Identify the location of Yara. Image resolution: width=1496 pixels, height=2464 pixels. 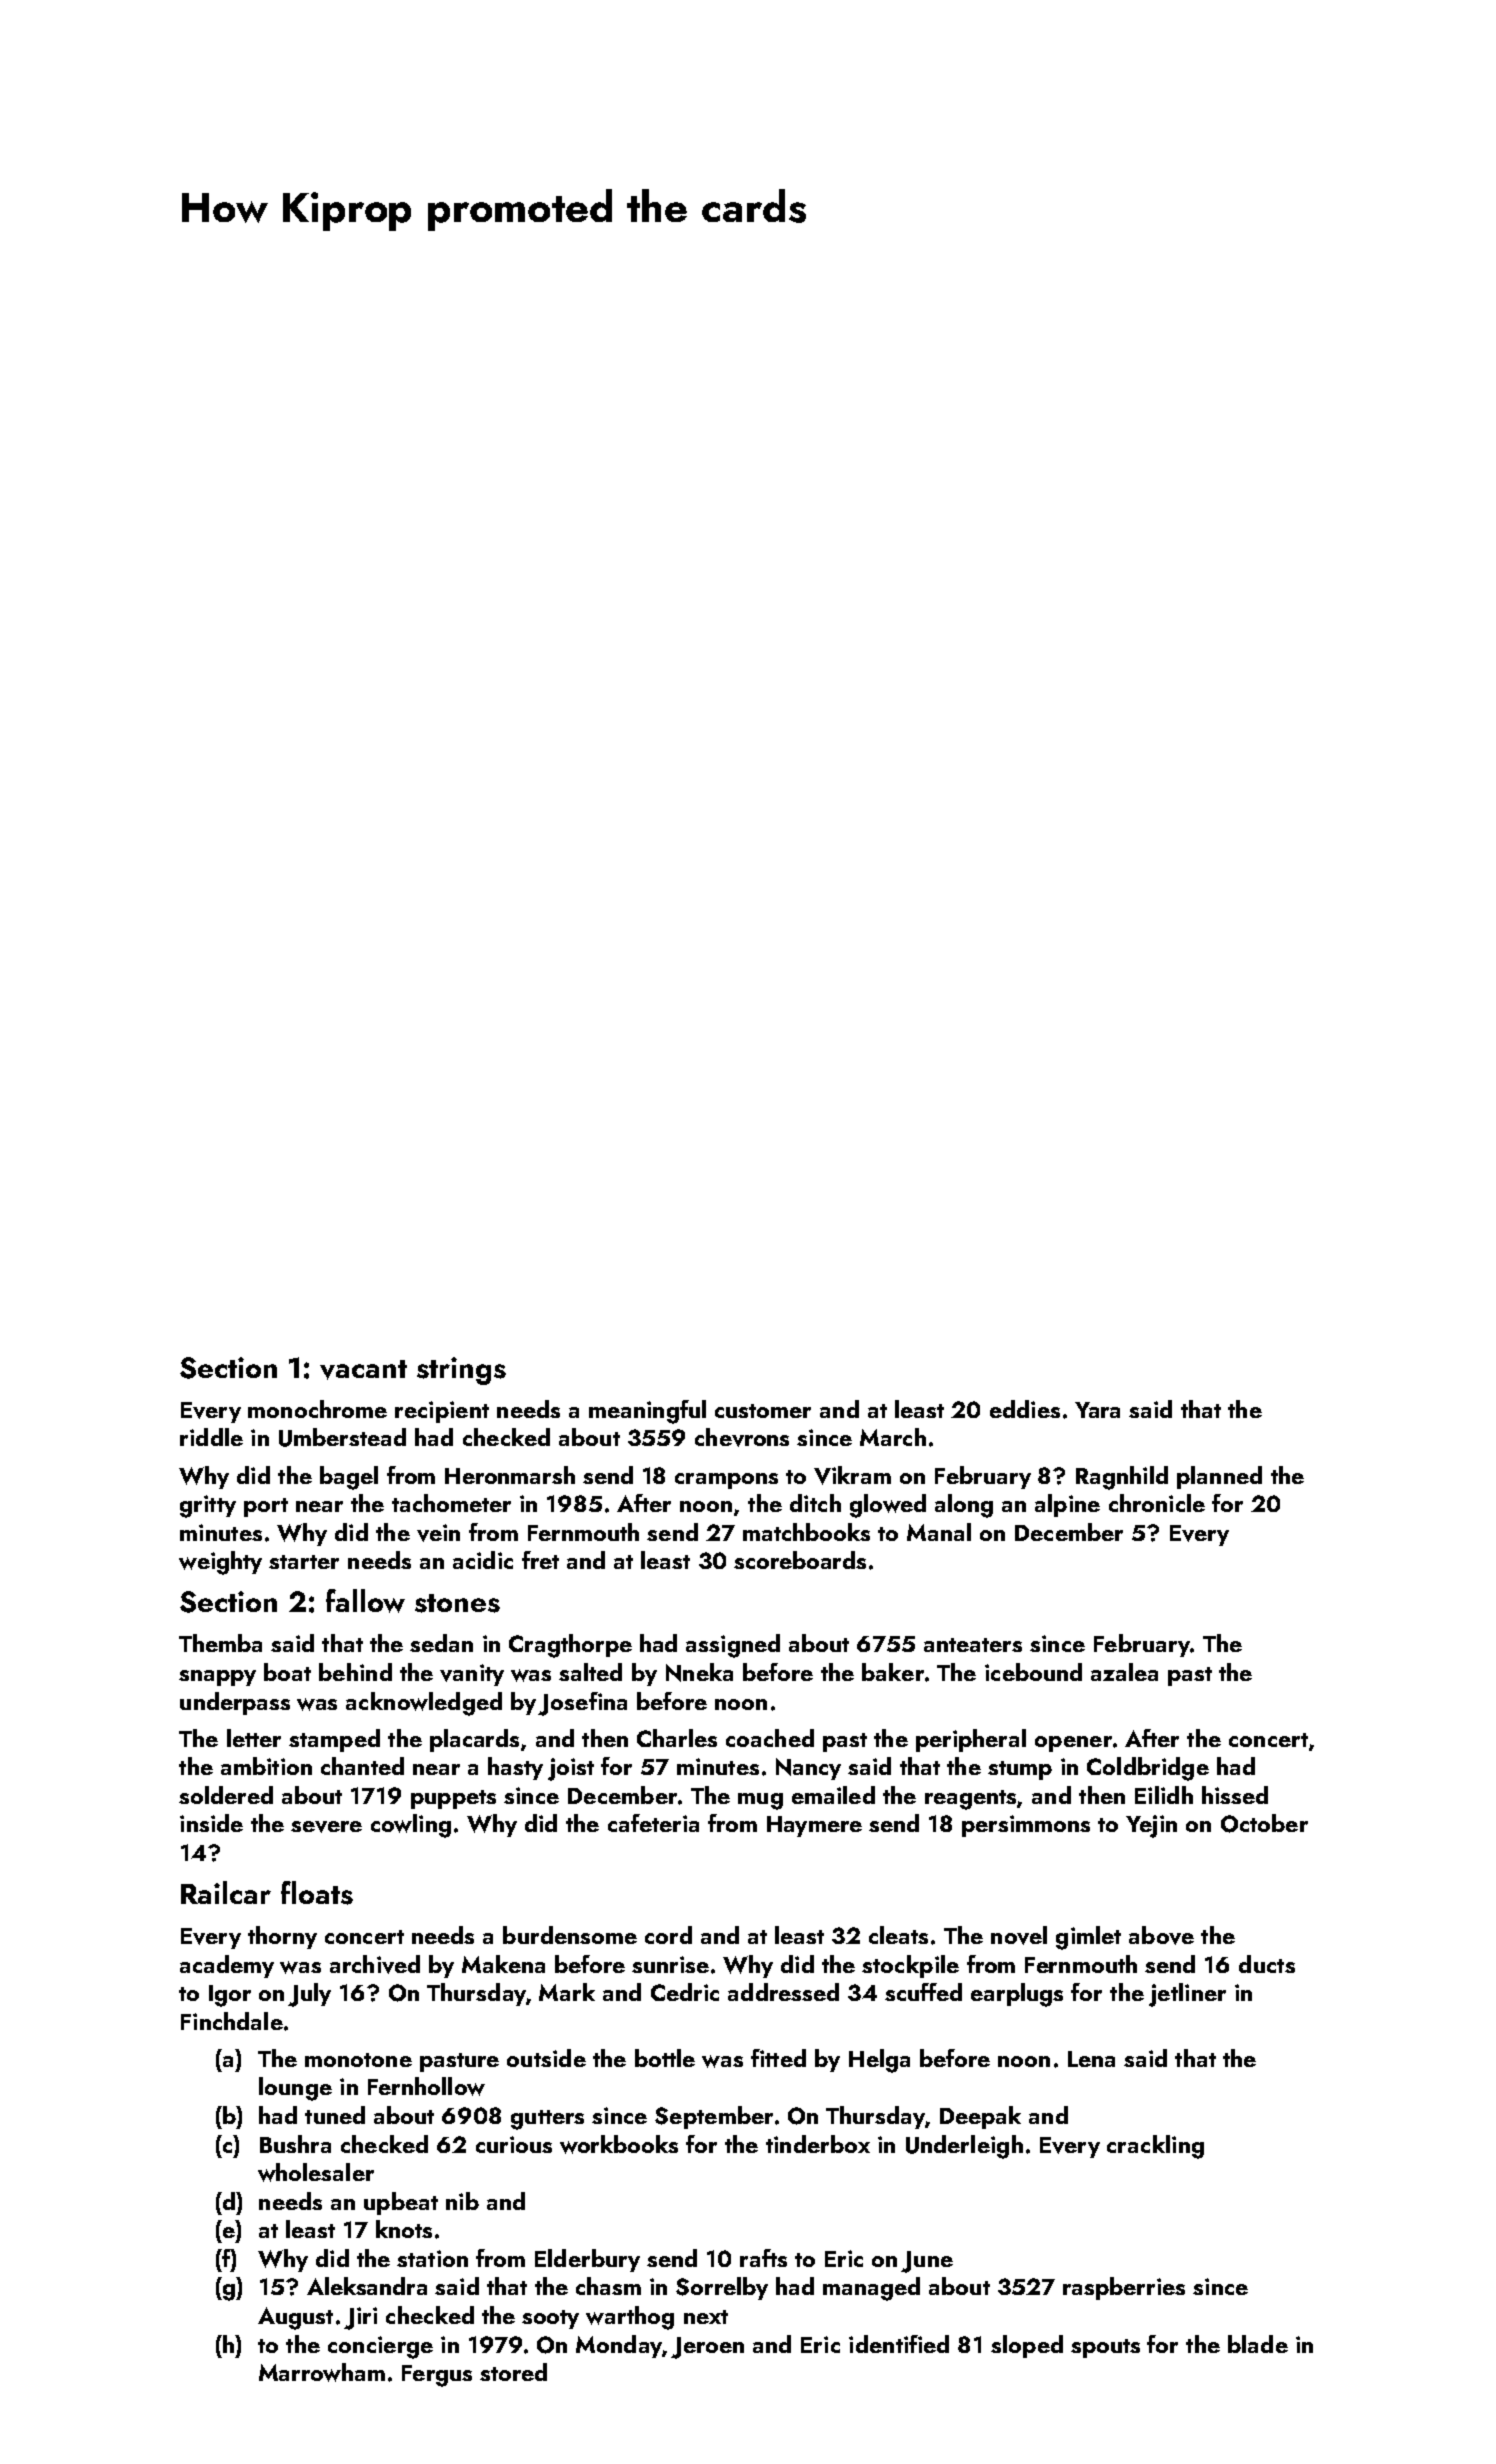
(1097, 1410).
